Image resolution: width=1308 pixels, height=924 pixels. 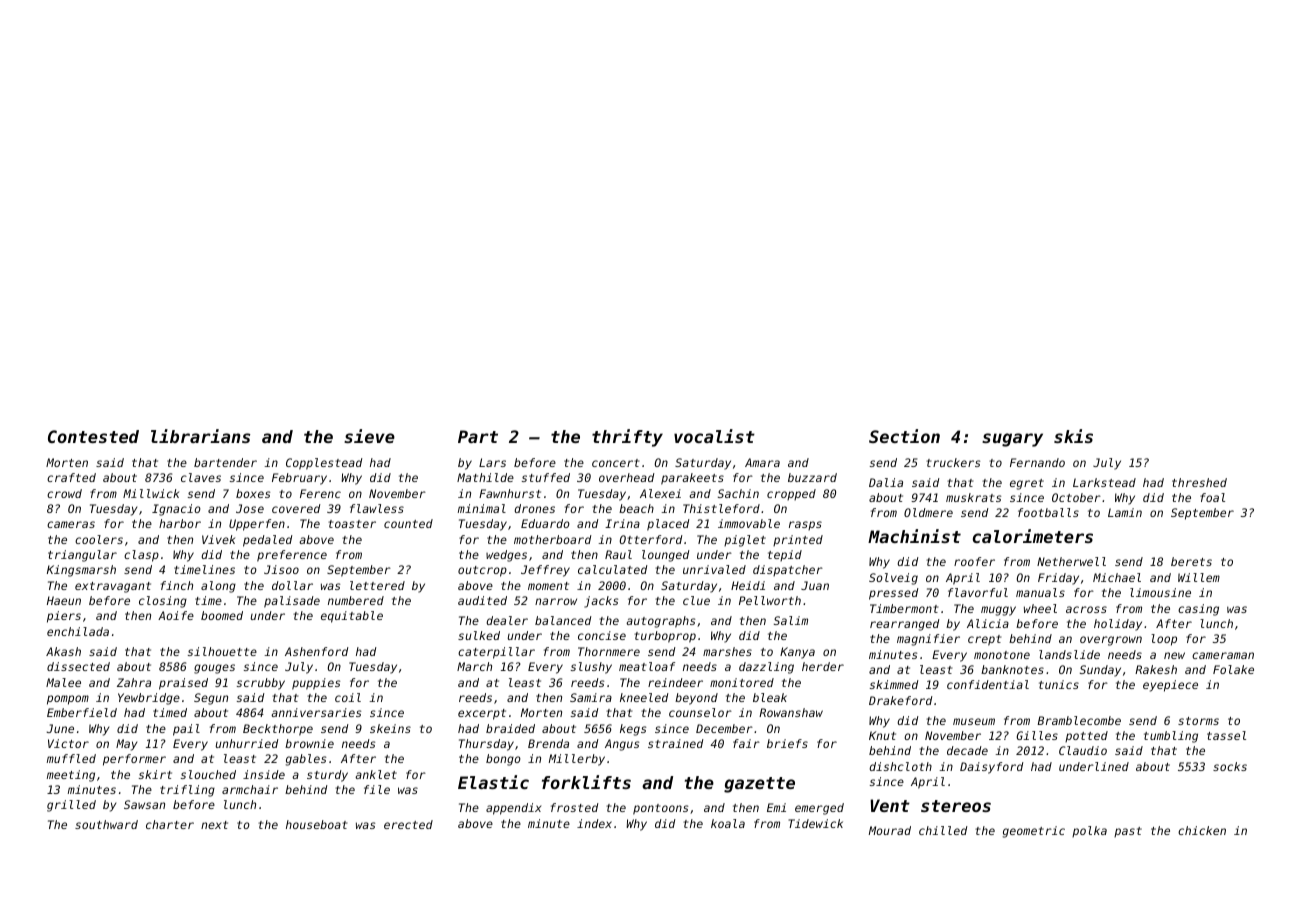 What do you see at coordinates (1040, 592) in the page?
I see `manuals` at bounding box center [1040, 592].
